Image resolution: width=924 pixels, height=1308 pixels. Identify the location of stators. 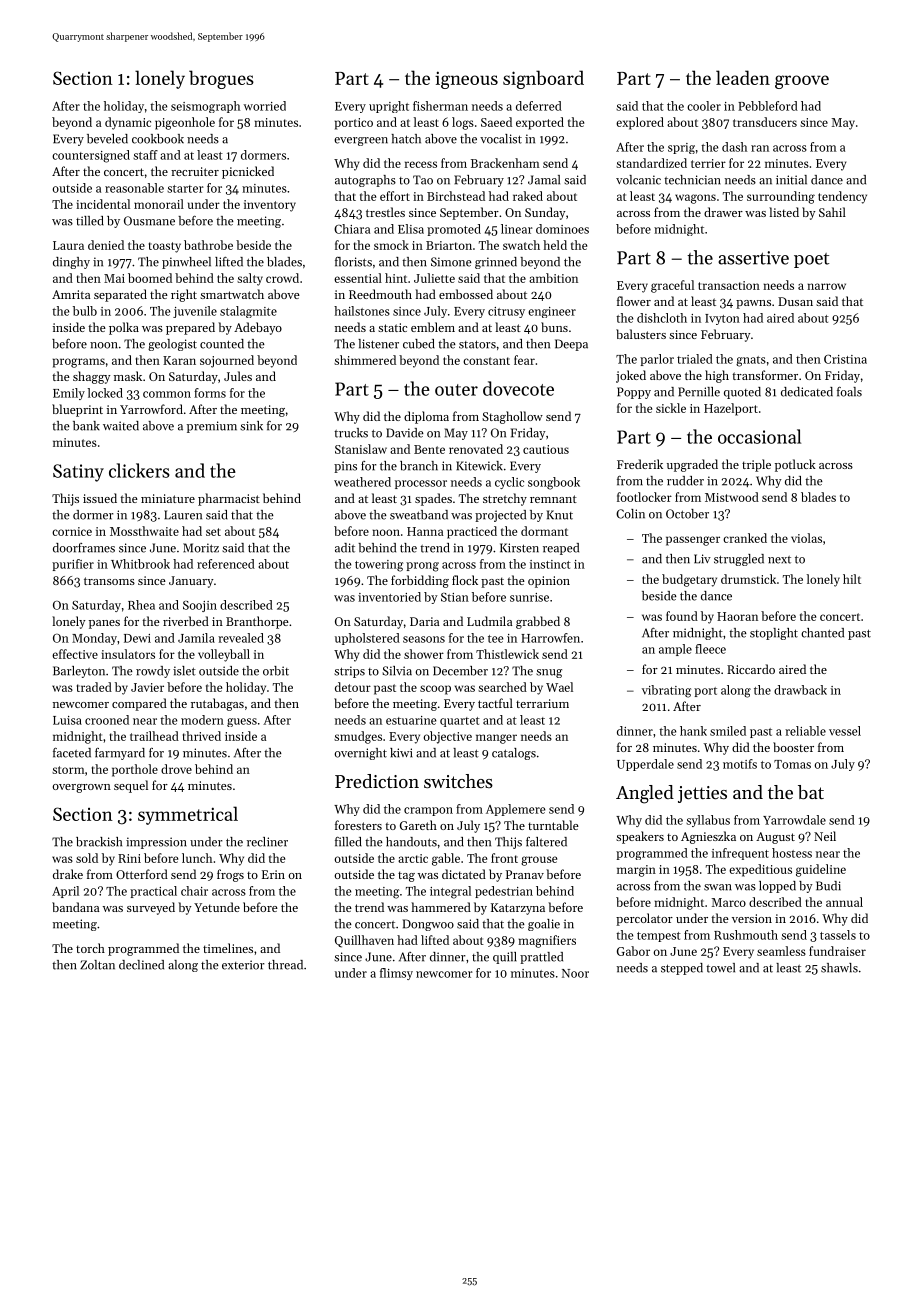
(477, 344).
